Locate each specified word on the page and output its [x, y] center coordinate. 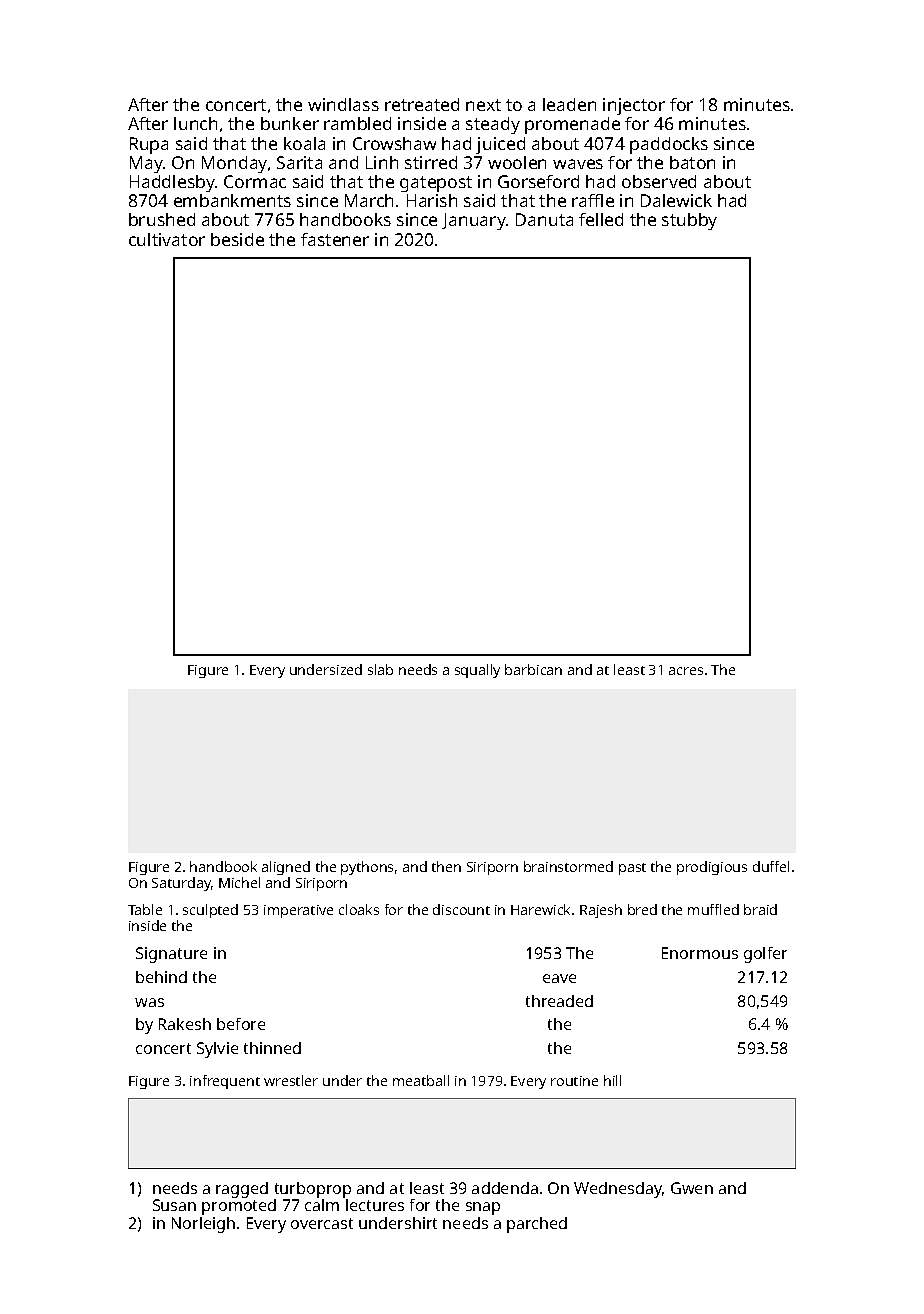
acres [686, 671]
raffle [593, 200]
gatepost [436, 184]
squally [477, 671]
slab [380, 669]
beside [237, 239]
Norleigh [203, 1225]
